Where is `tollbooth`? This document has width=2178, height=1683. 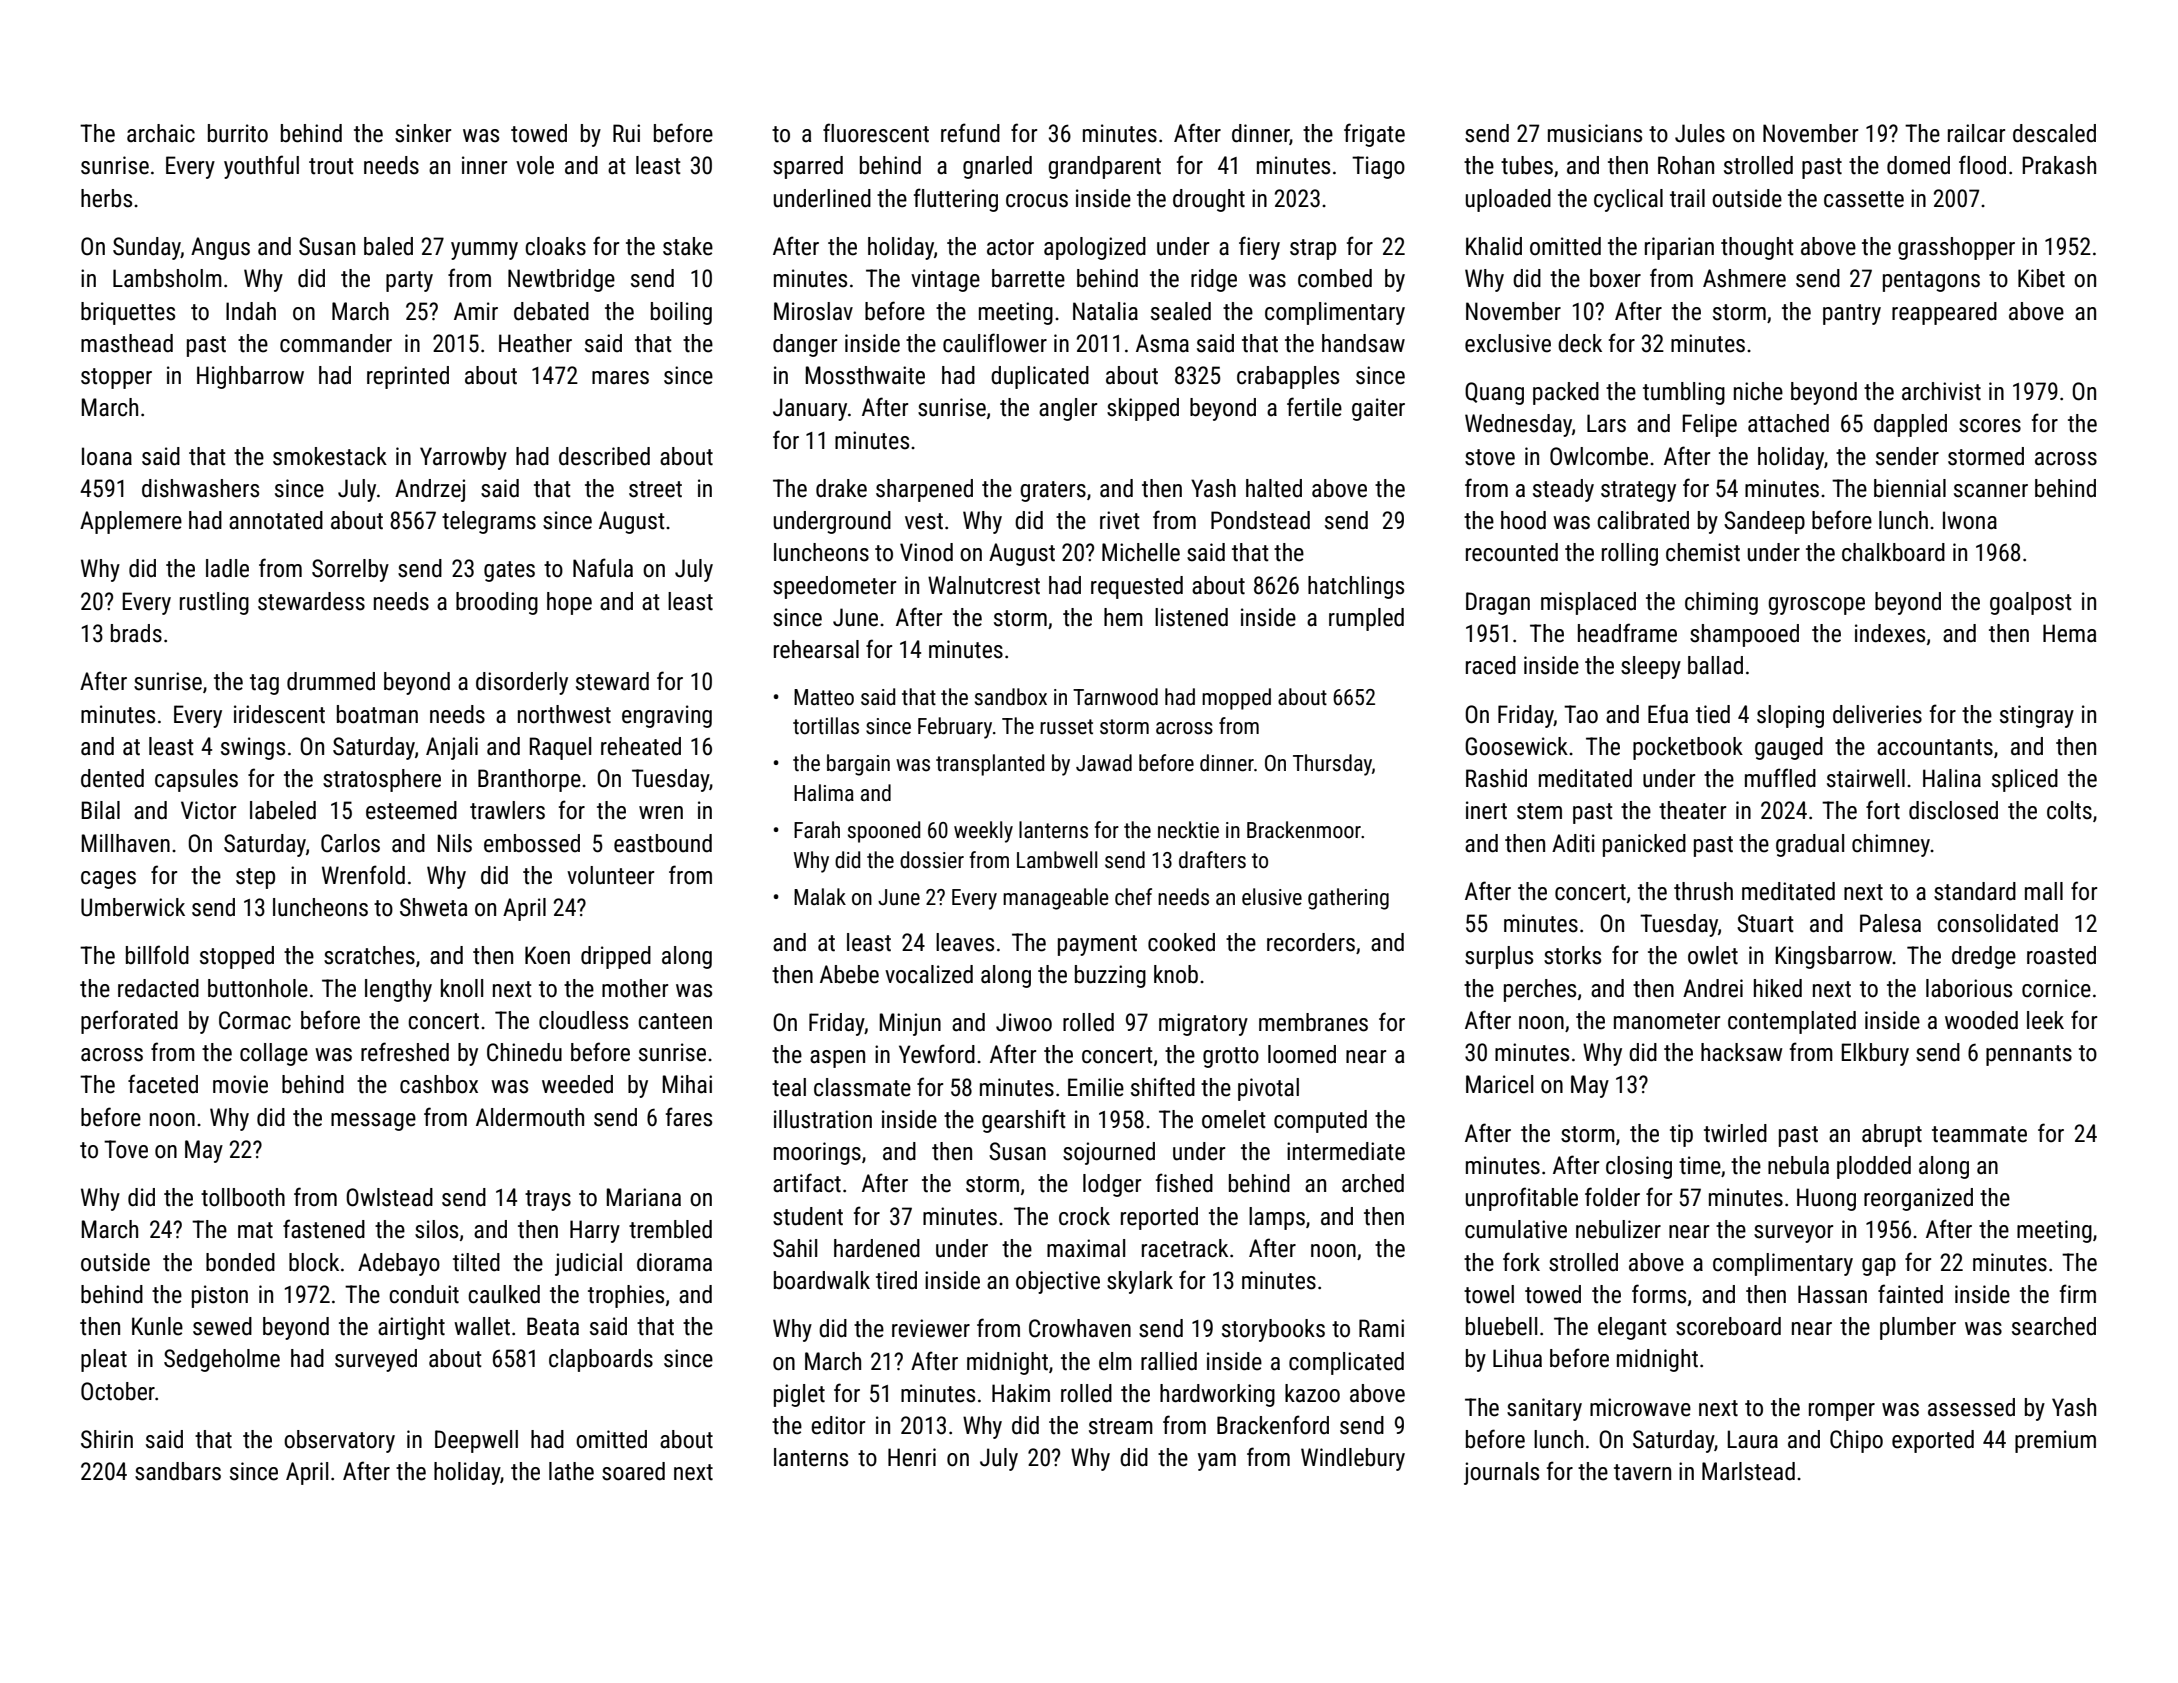 tollbooth is located at coordinates (243, 1197).
